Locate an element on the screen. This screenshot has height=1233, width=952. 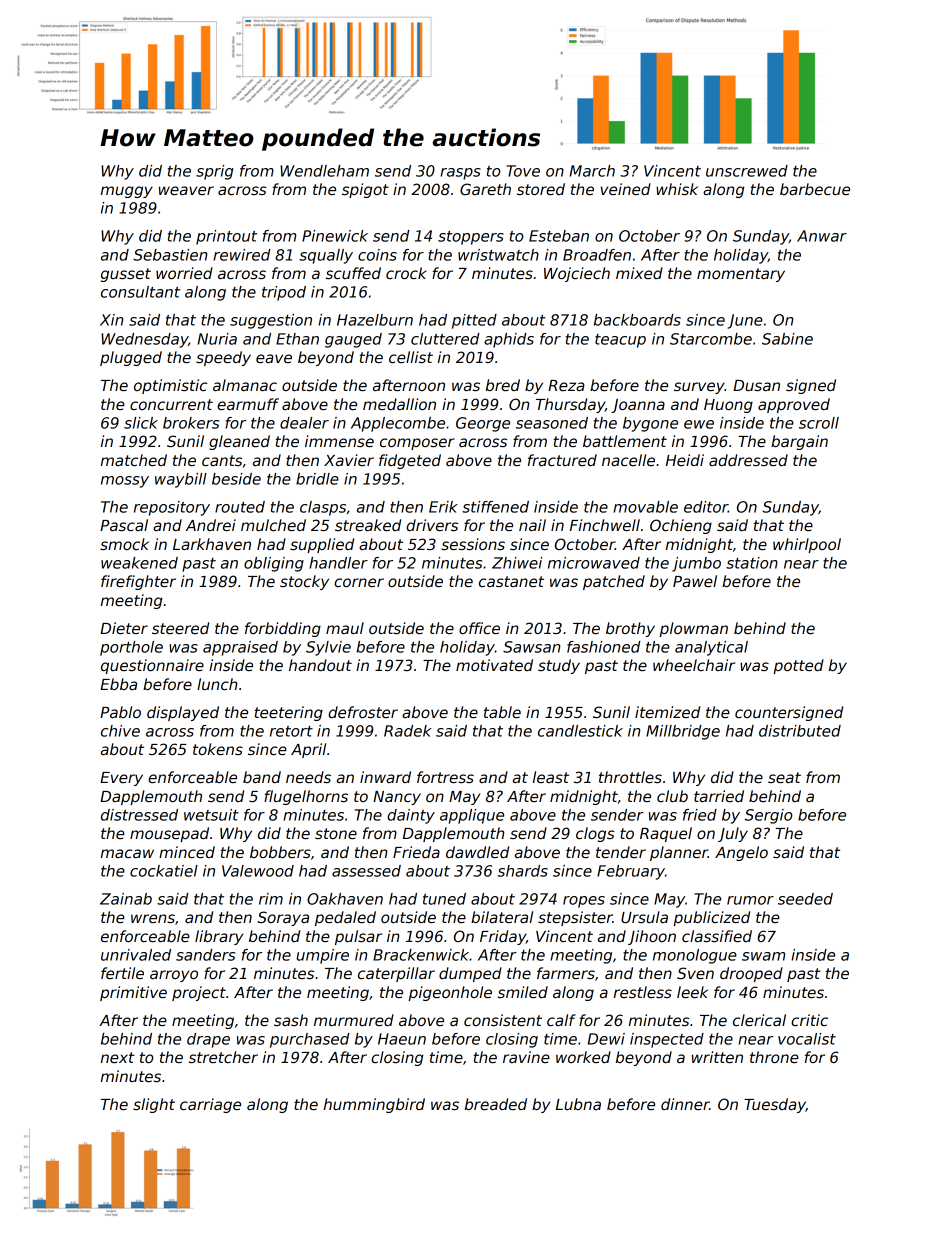
club is located at coordinates (672, 796).
